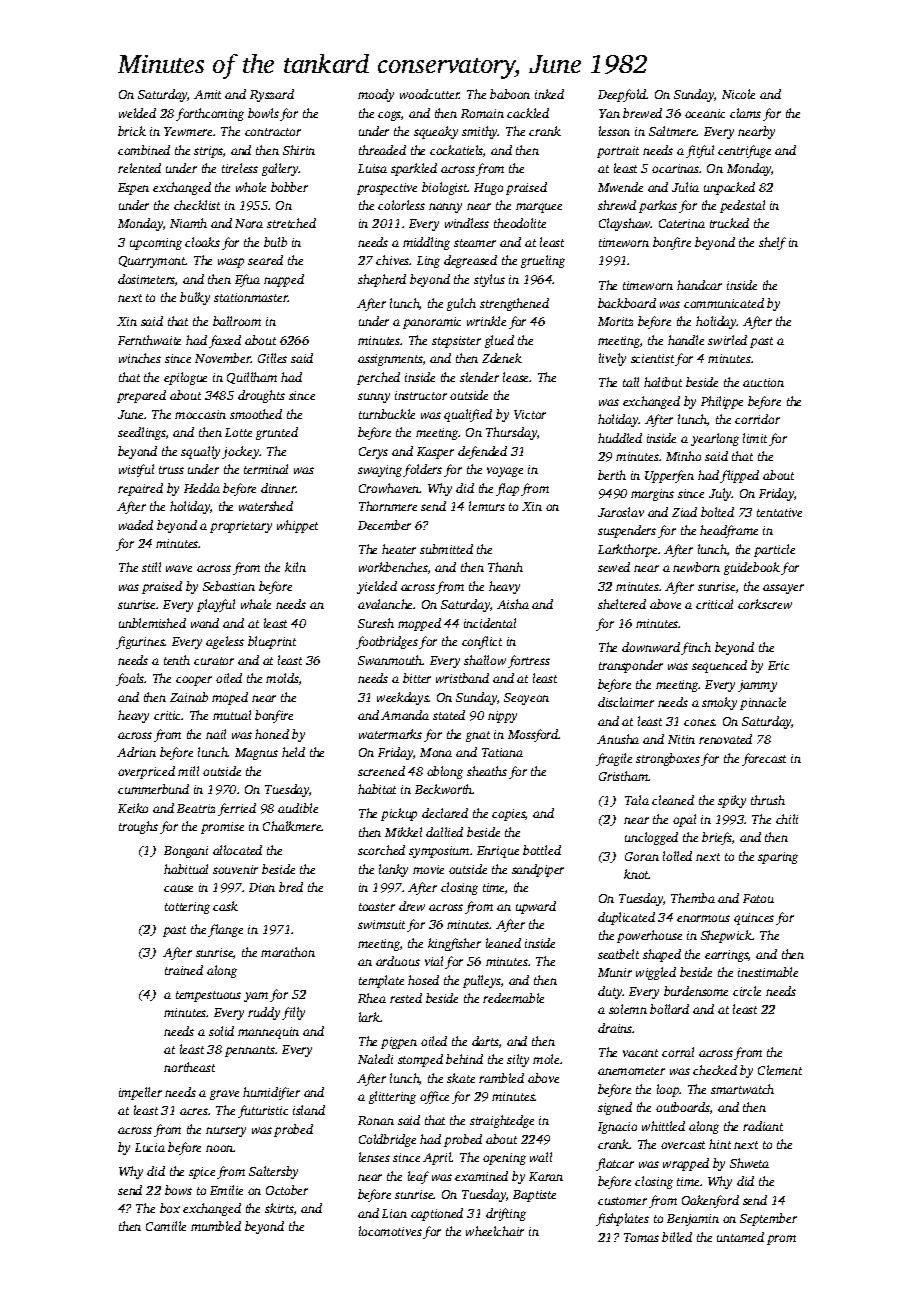 The image size is (924, 1308). I want to click on Thanh, so click(505, 567).
